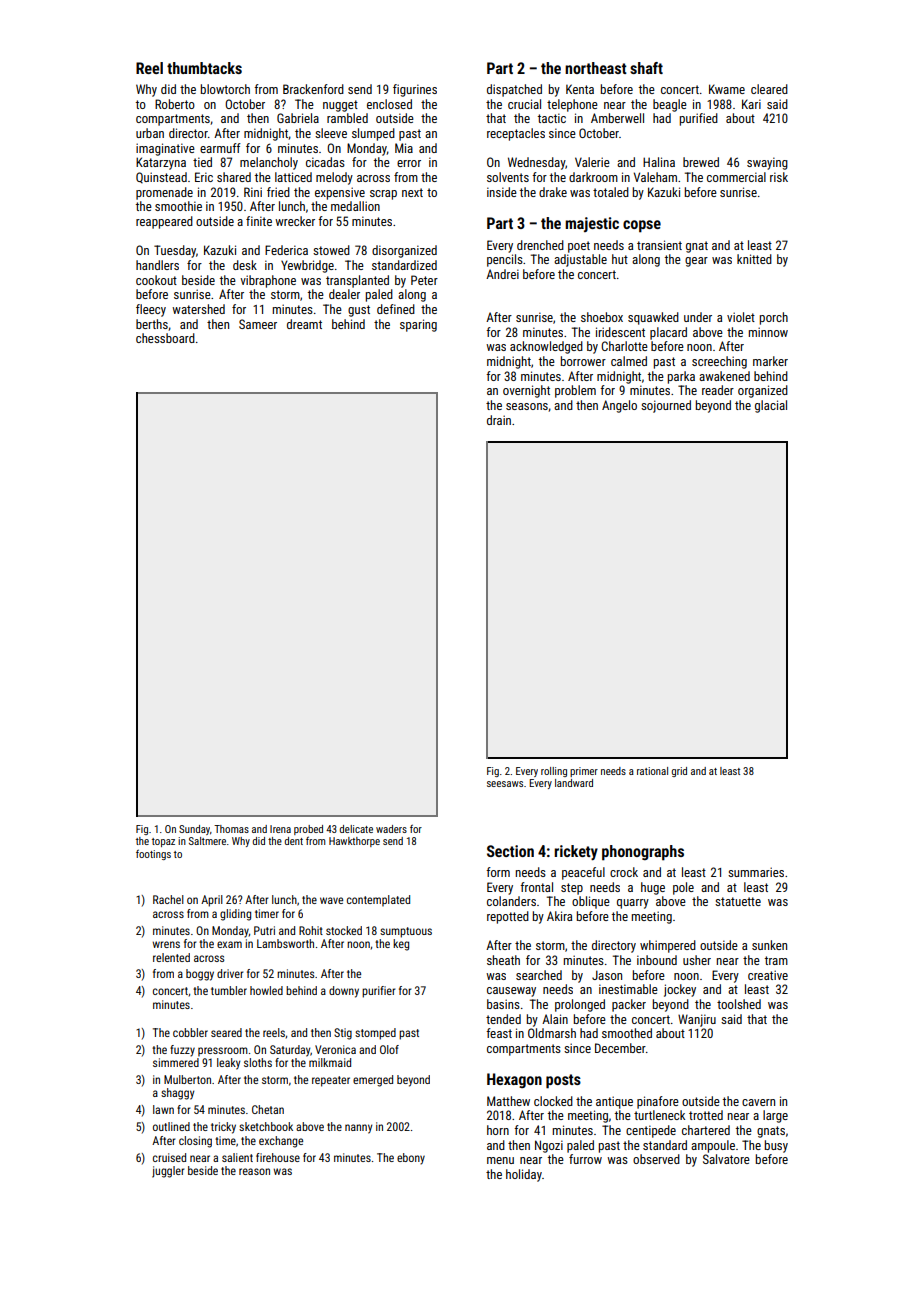 Image resolution: width=924 pixels, height=1314 pixels. Describe the element at coordinates (313, 89) in the screenshot. I see `Brackenford` at that location.
